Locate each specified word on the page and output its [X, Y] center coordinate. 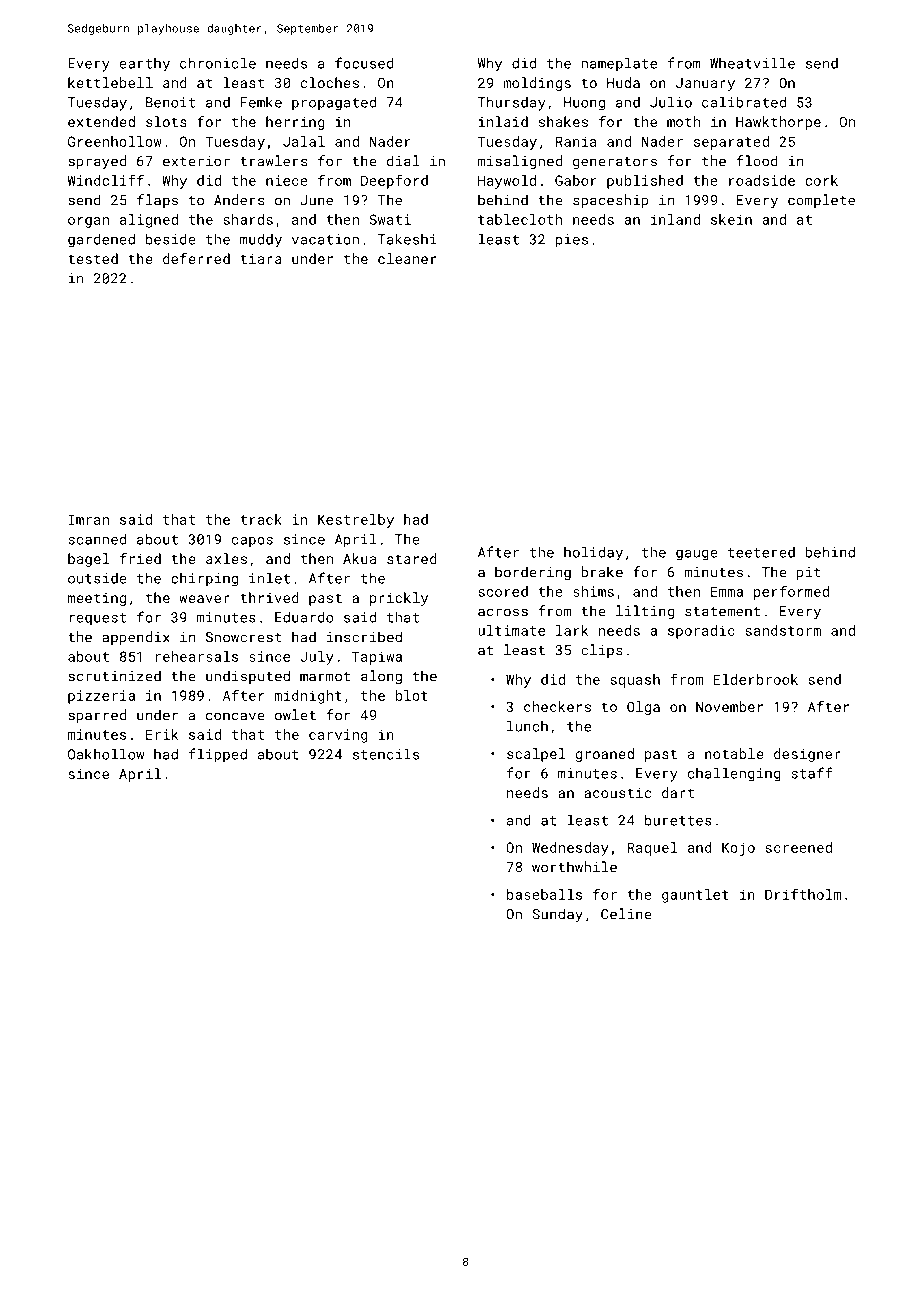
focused [364, 63]
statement [722, 612]
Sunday [558, 915]
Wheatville [752, 63]
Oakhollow [106, 754]
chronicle [218, 63]
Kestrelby [356, 521]
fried [140, 558]
